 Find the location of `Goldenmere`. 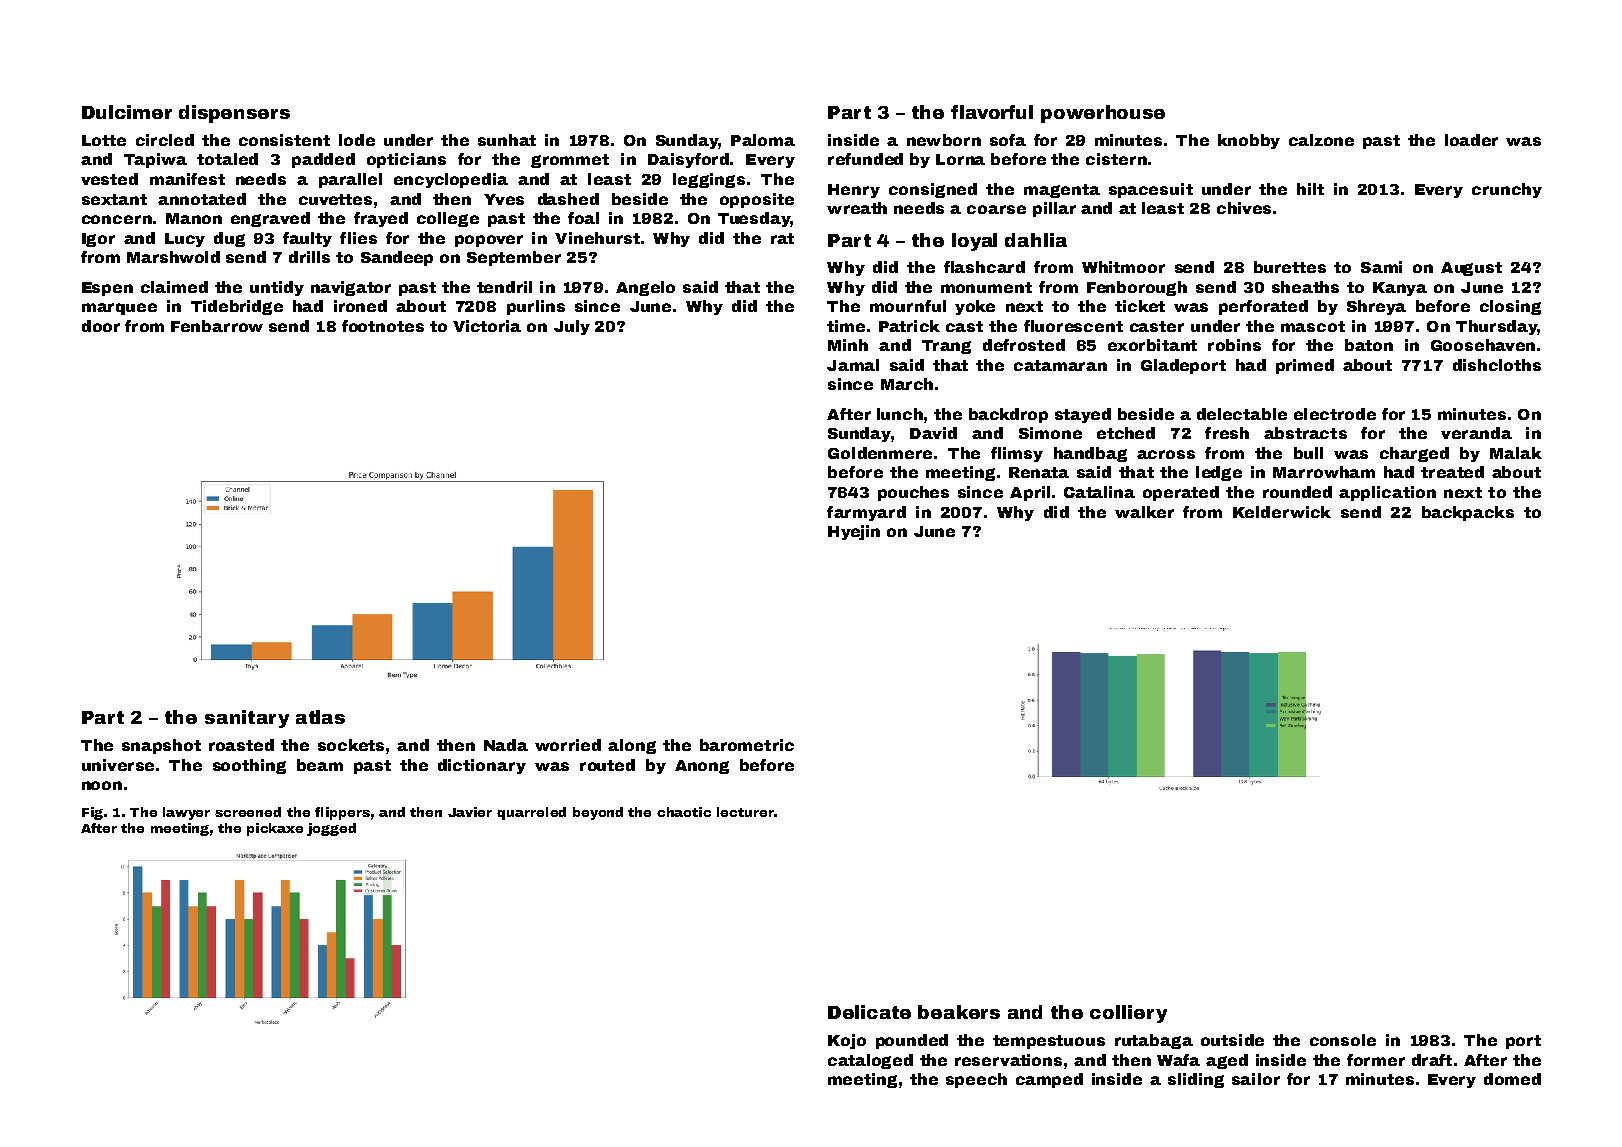

Goldenmere is located at coordinates (880, 453).
